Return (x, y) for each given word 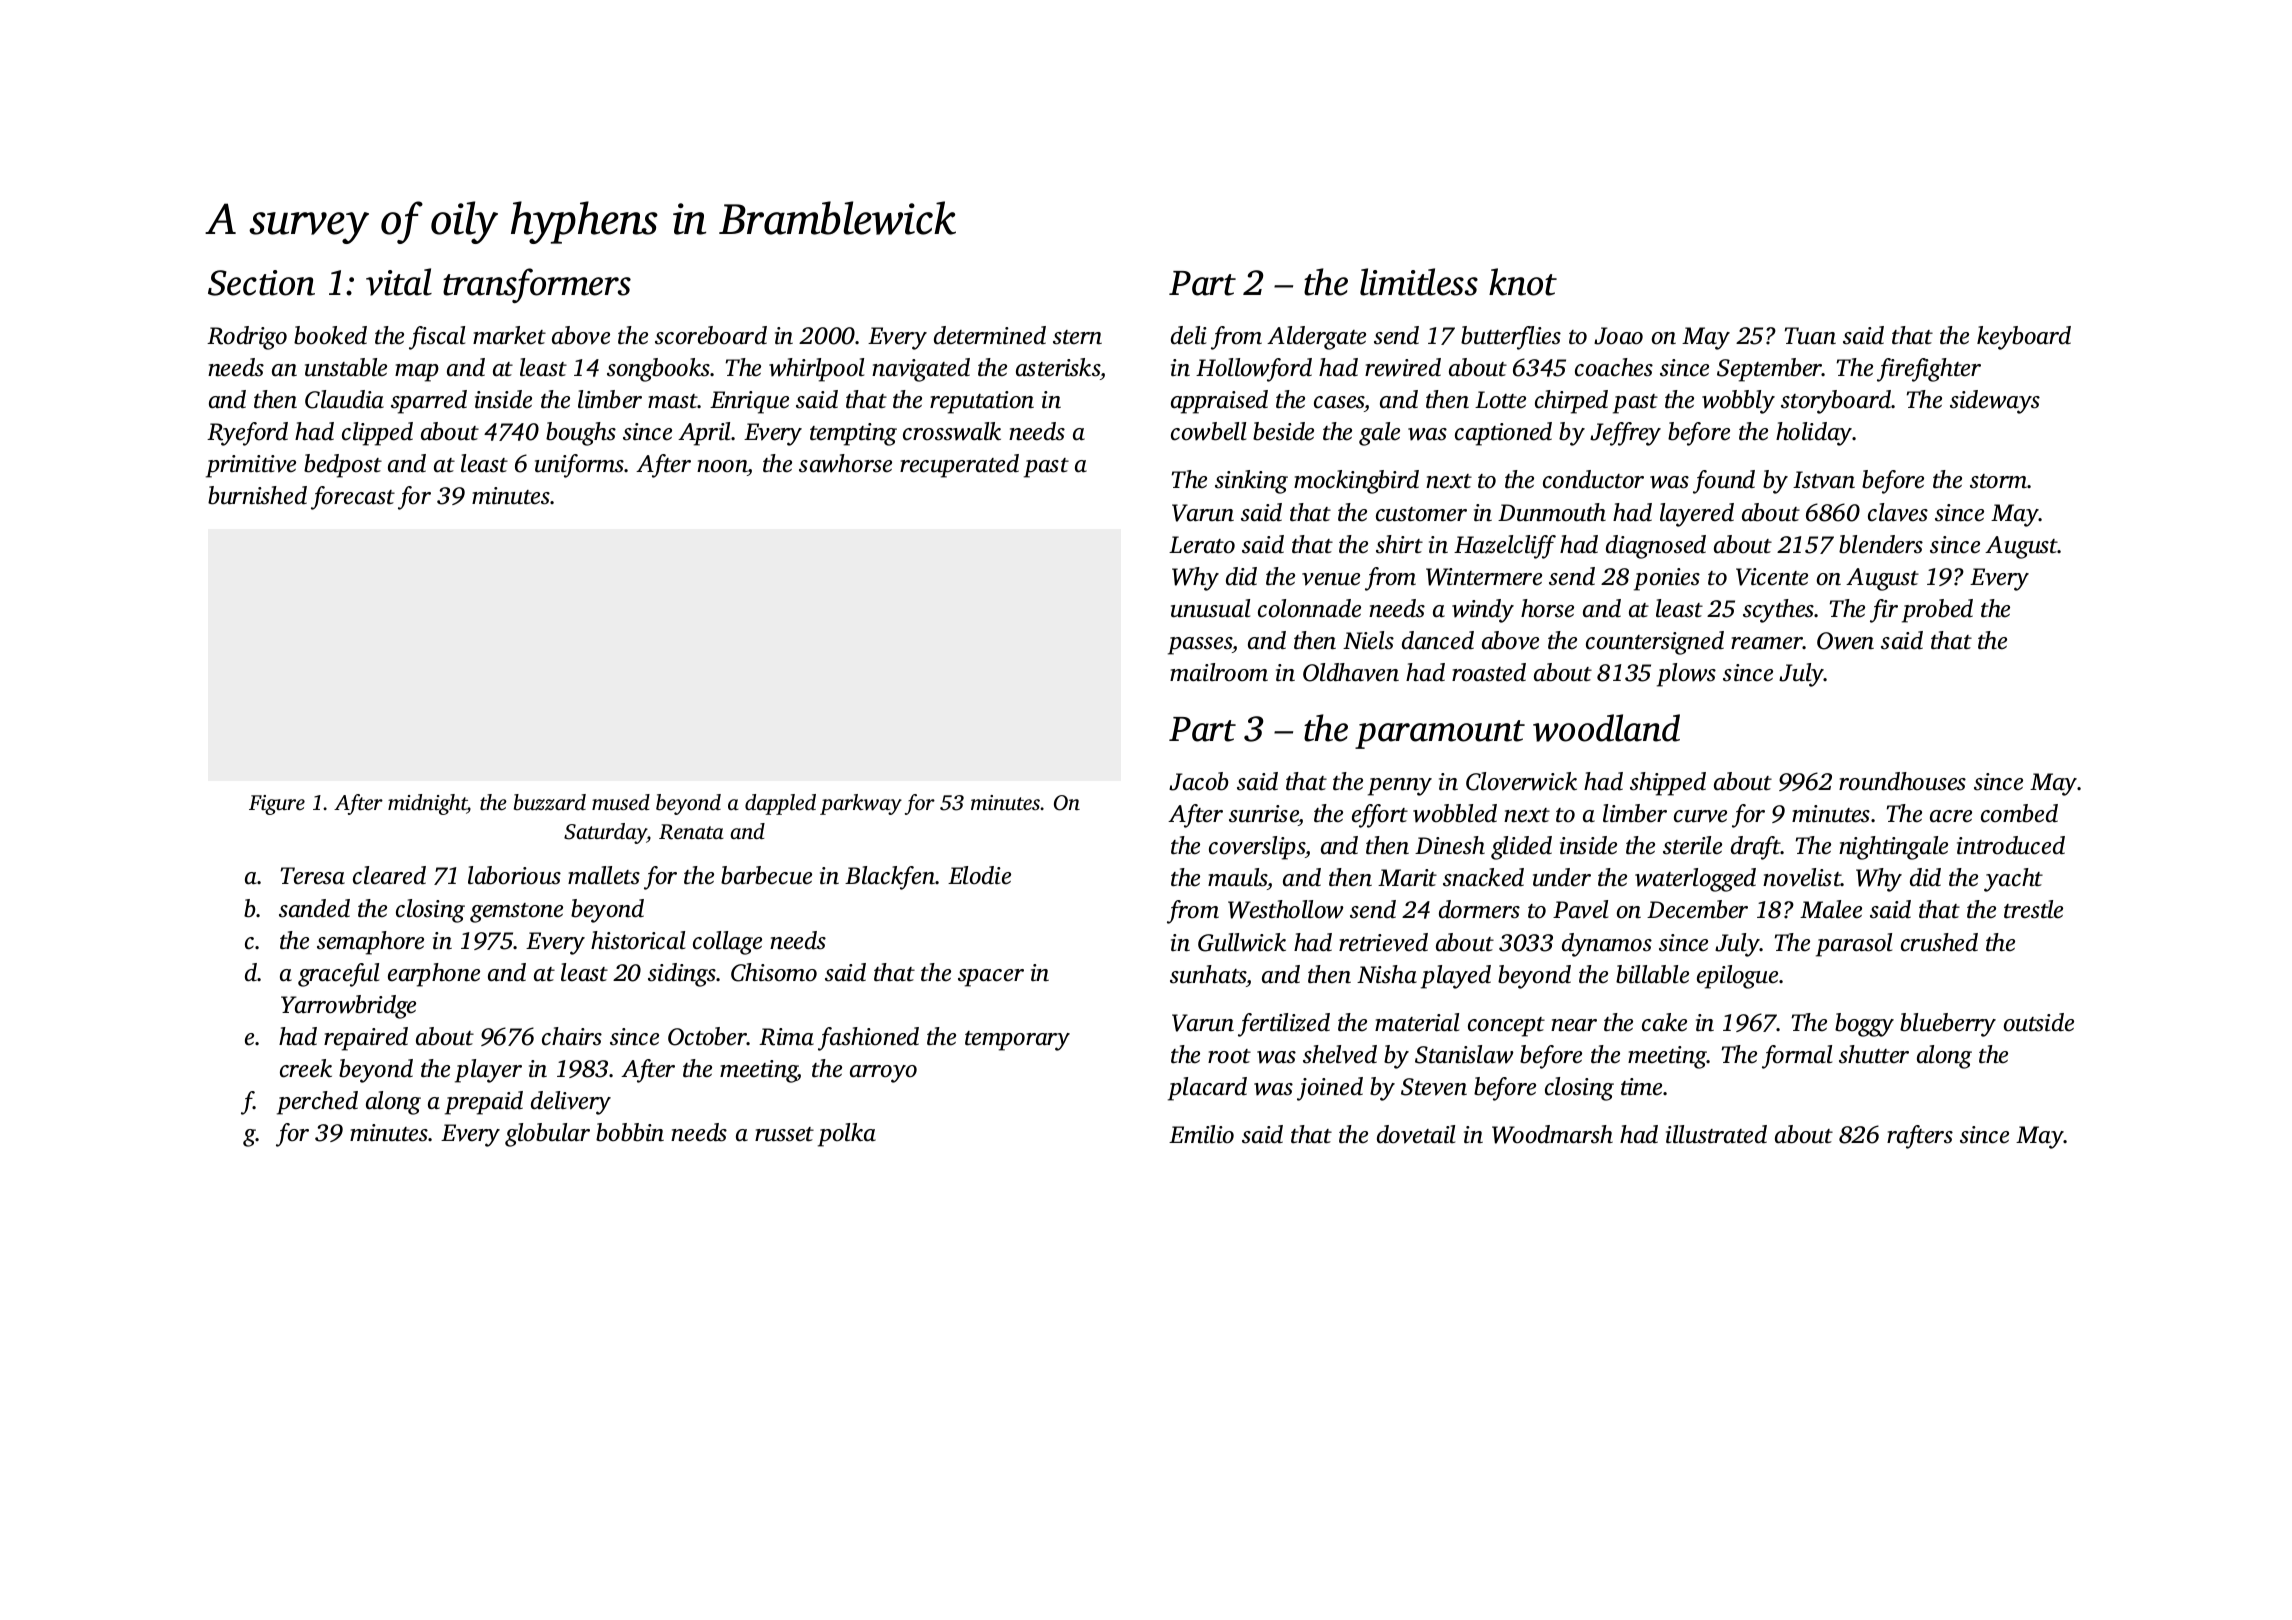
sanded (314, 908)
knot (1523, 282)
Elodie (979, 875)
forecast (353, 498)
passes (1200, 646)
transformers (537, 285)
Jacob (1199, 781)
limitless (1419, 282)
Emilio (1201, 1134)
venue (1331, 579)
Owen (1845, 641)
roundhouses (1902, 781)
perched (317, 1103)
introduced (2011, 845)
